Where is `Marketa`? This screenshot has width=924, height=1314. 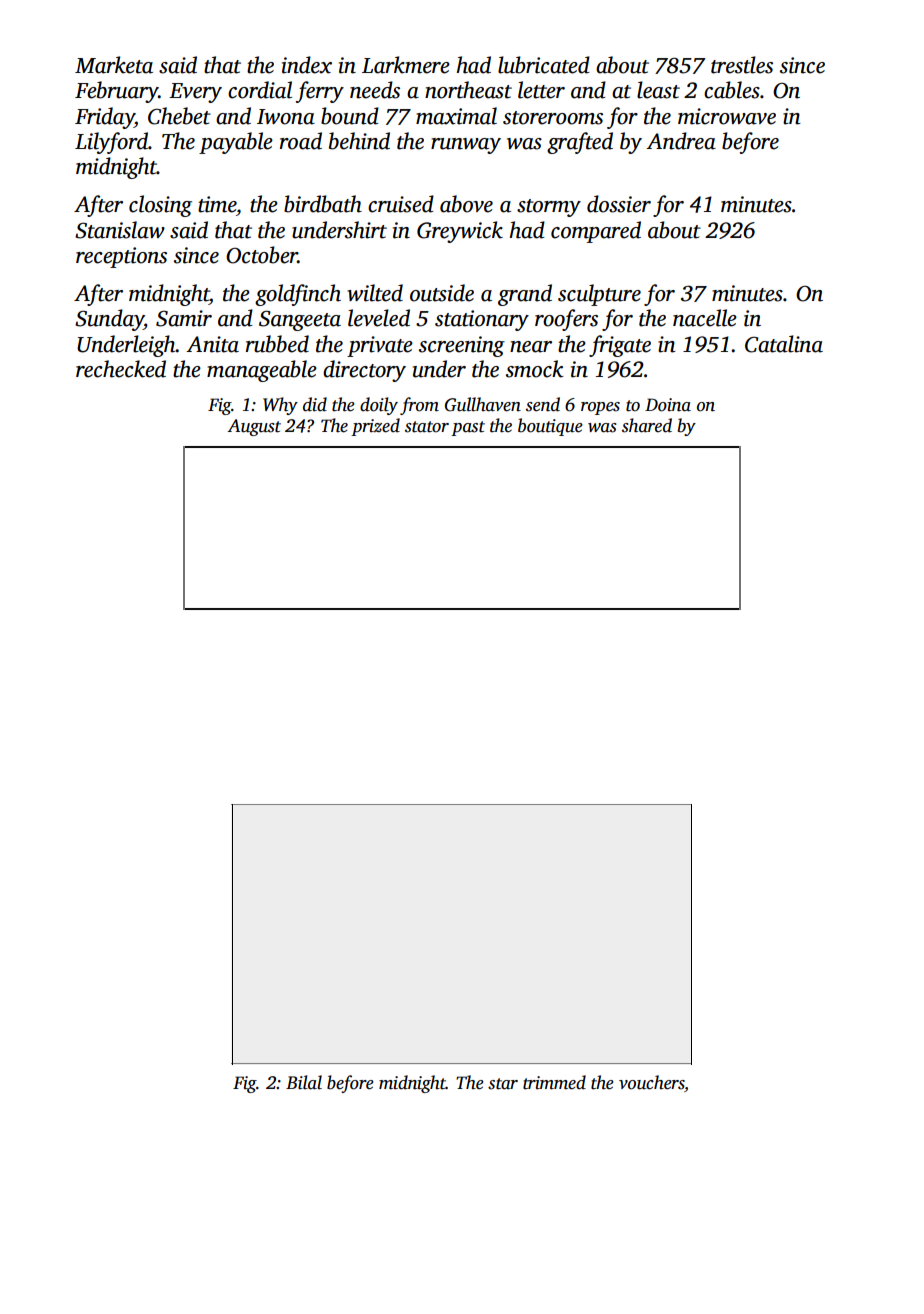
Marketa is located at coordinates (114, 65).
